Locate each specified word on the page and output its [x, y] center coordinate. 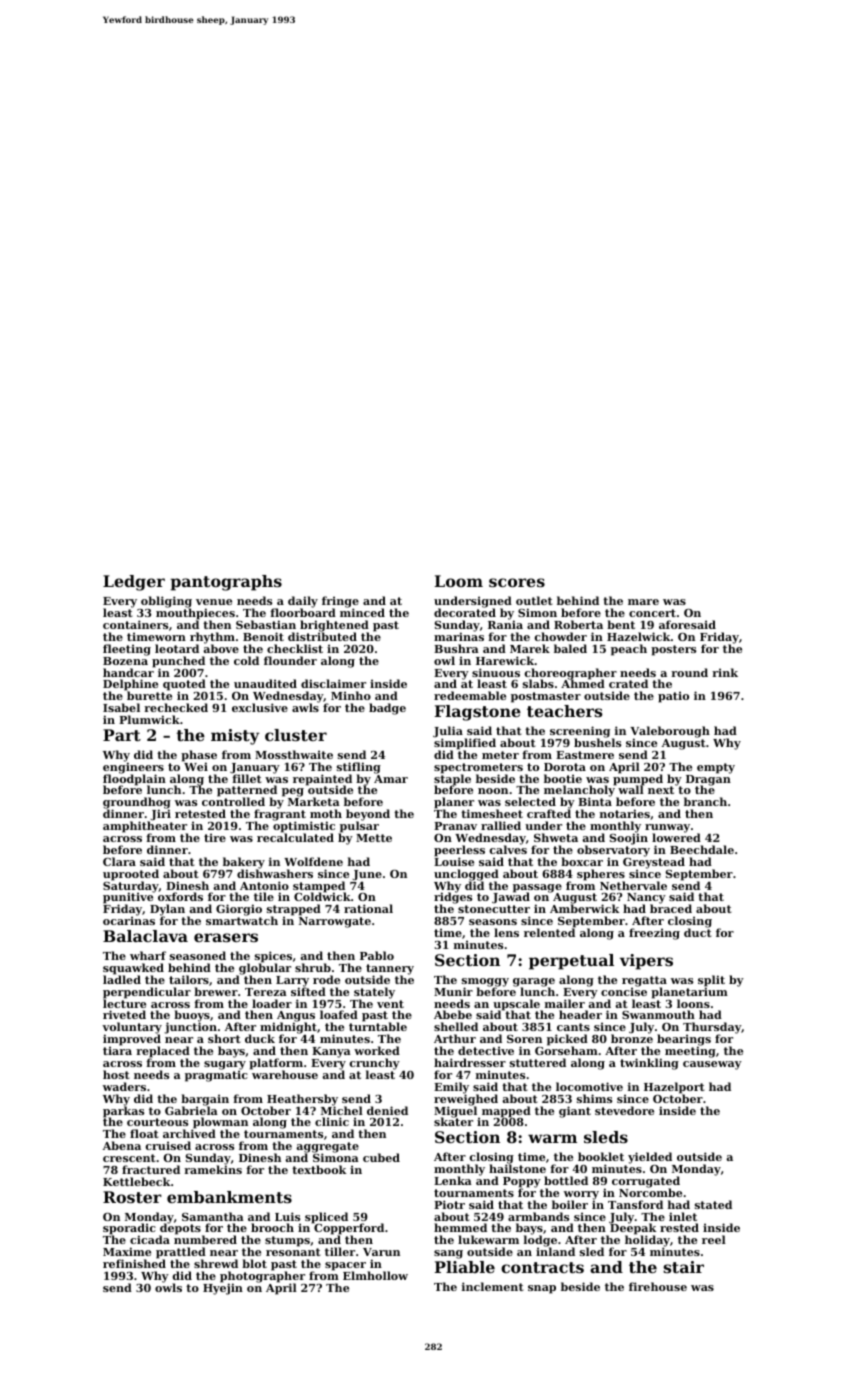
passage [537, 888]
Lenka [453, 1180]
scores [517, 582]
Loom [459, 581]
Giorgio [239, 910]
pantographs [226, 583]
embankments [229, 1197]
